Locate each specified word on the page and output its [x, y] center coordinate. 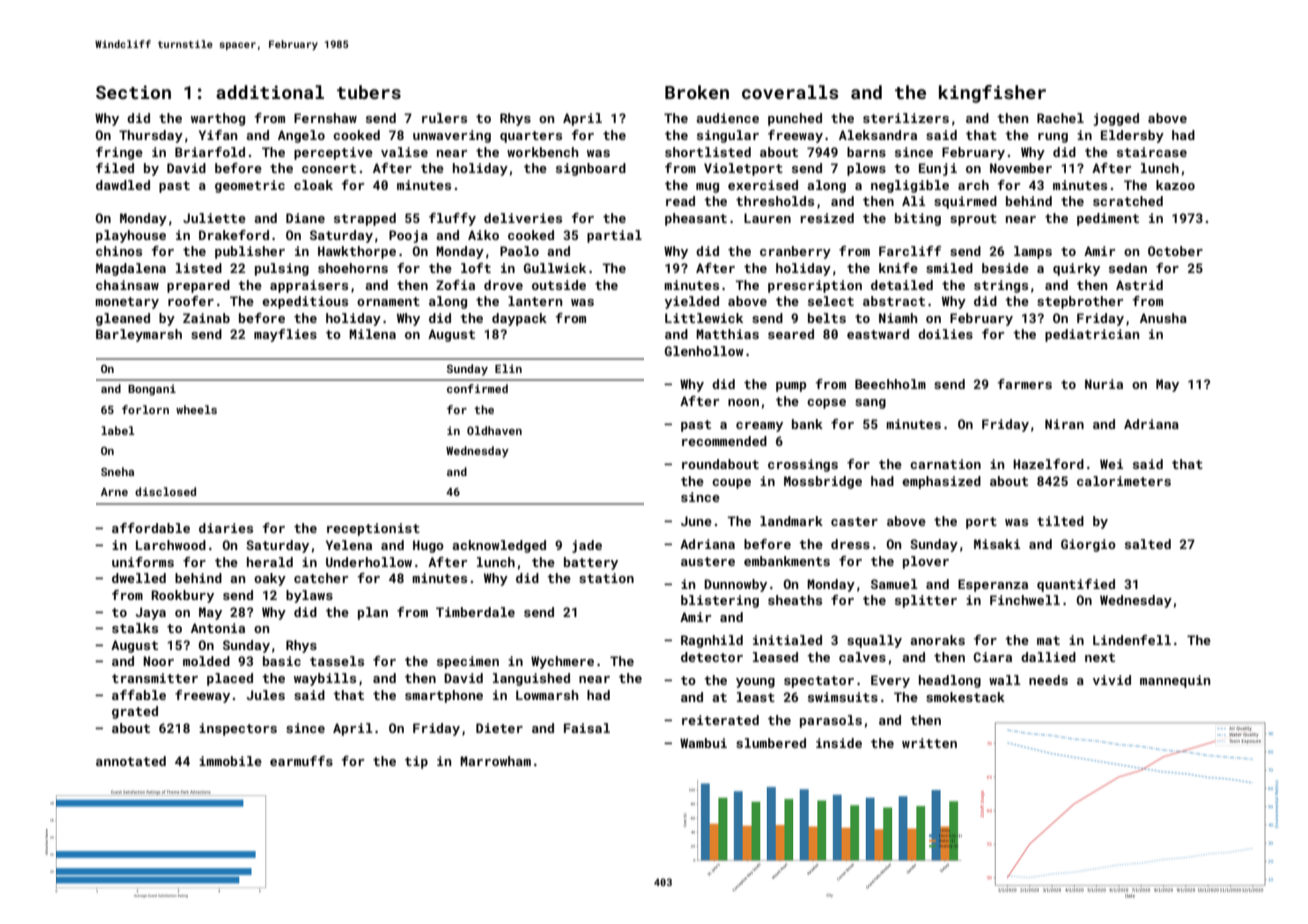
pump [791, 387]
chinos [119, 251]
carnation [945, 464]
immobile [230, 761]
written [929, 743]
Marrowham [495, 761]
